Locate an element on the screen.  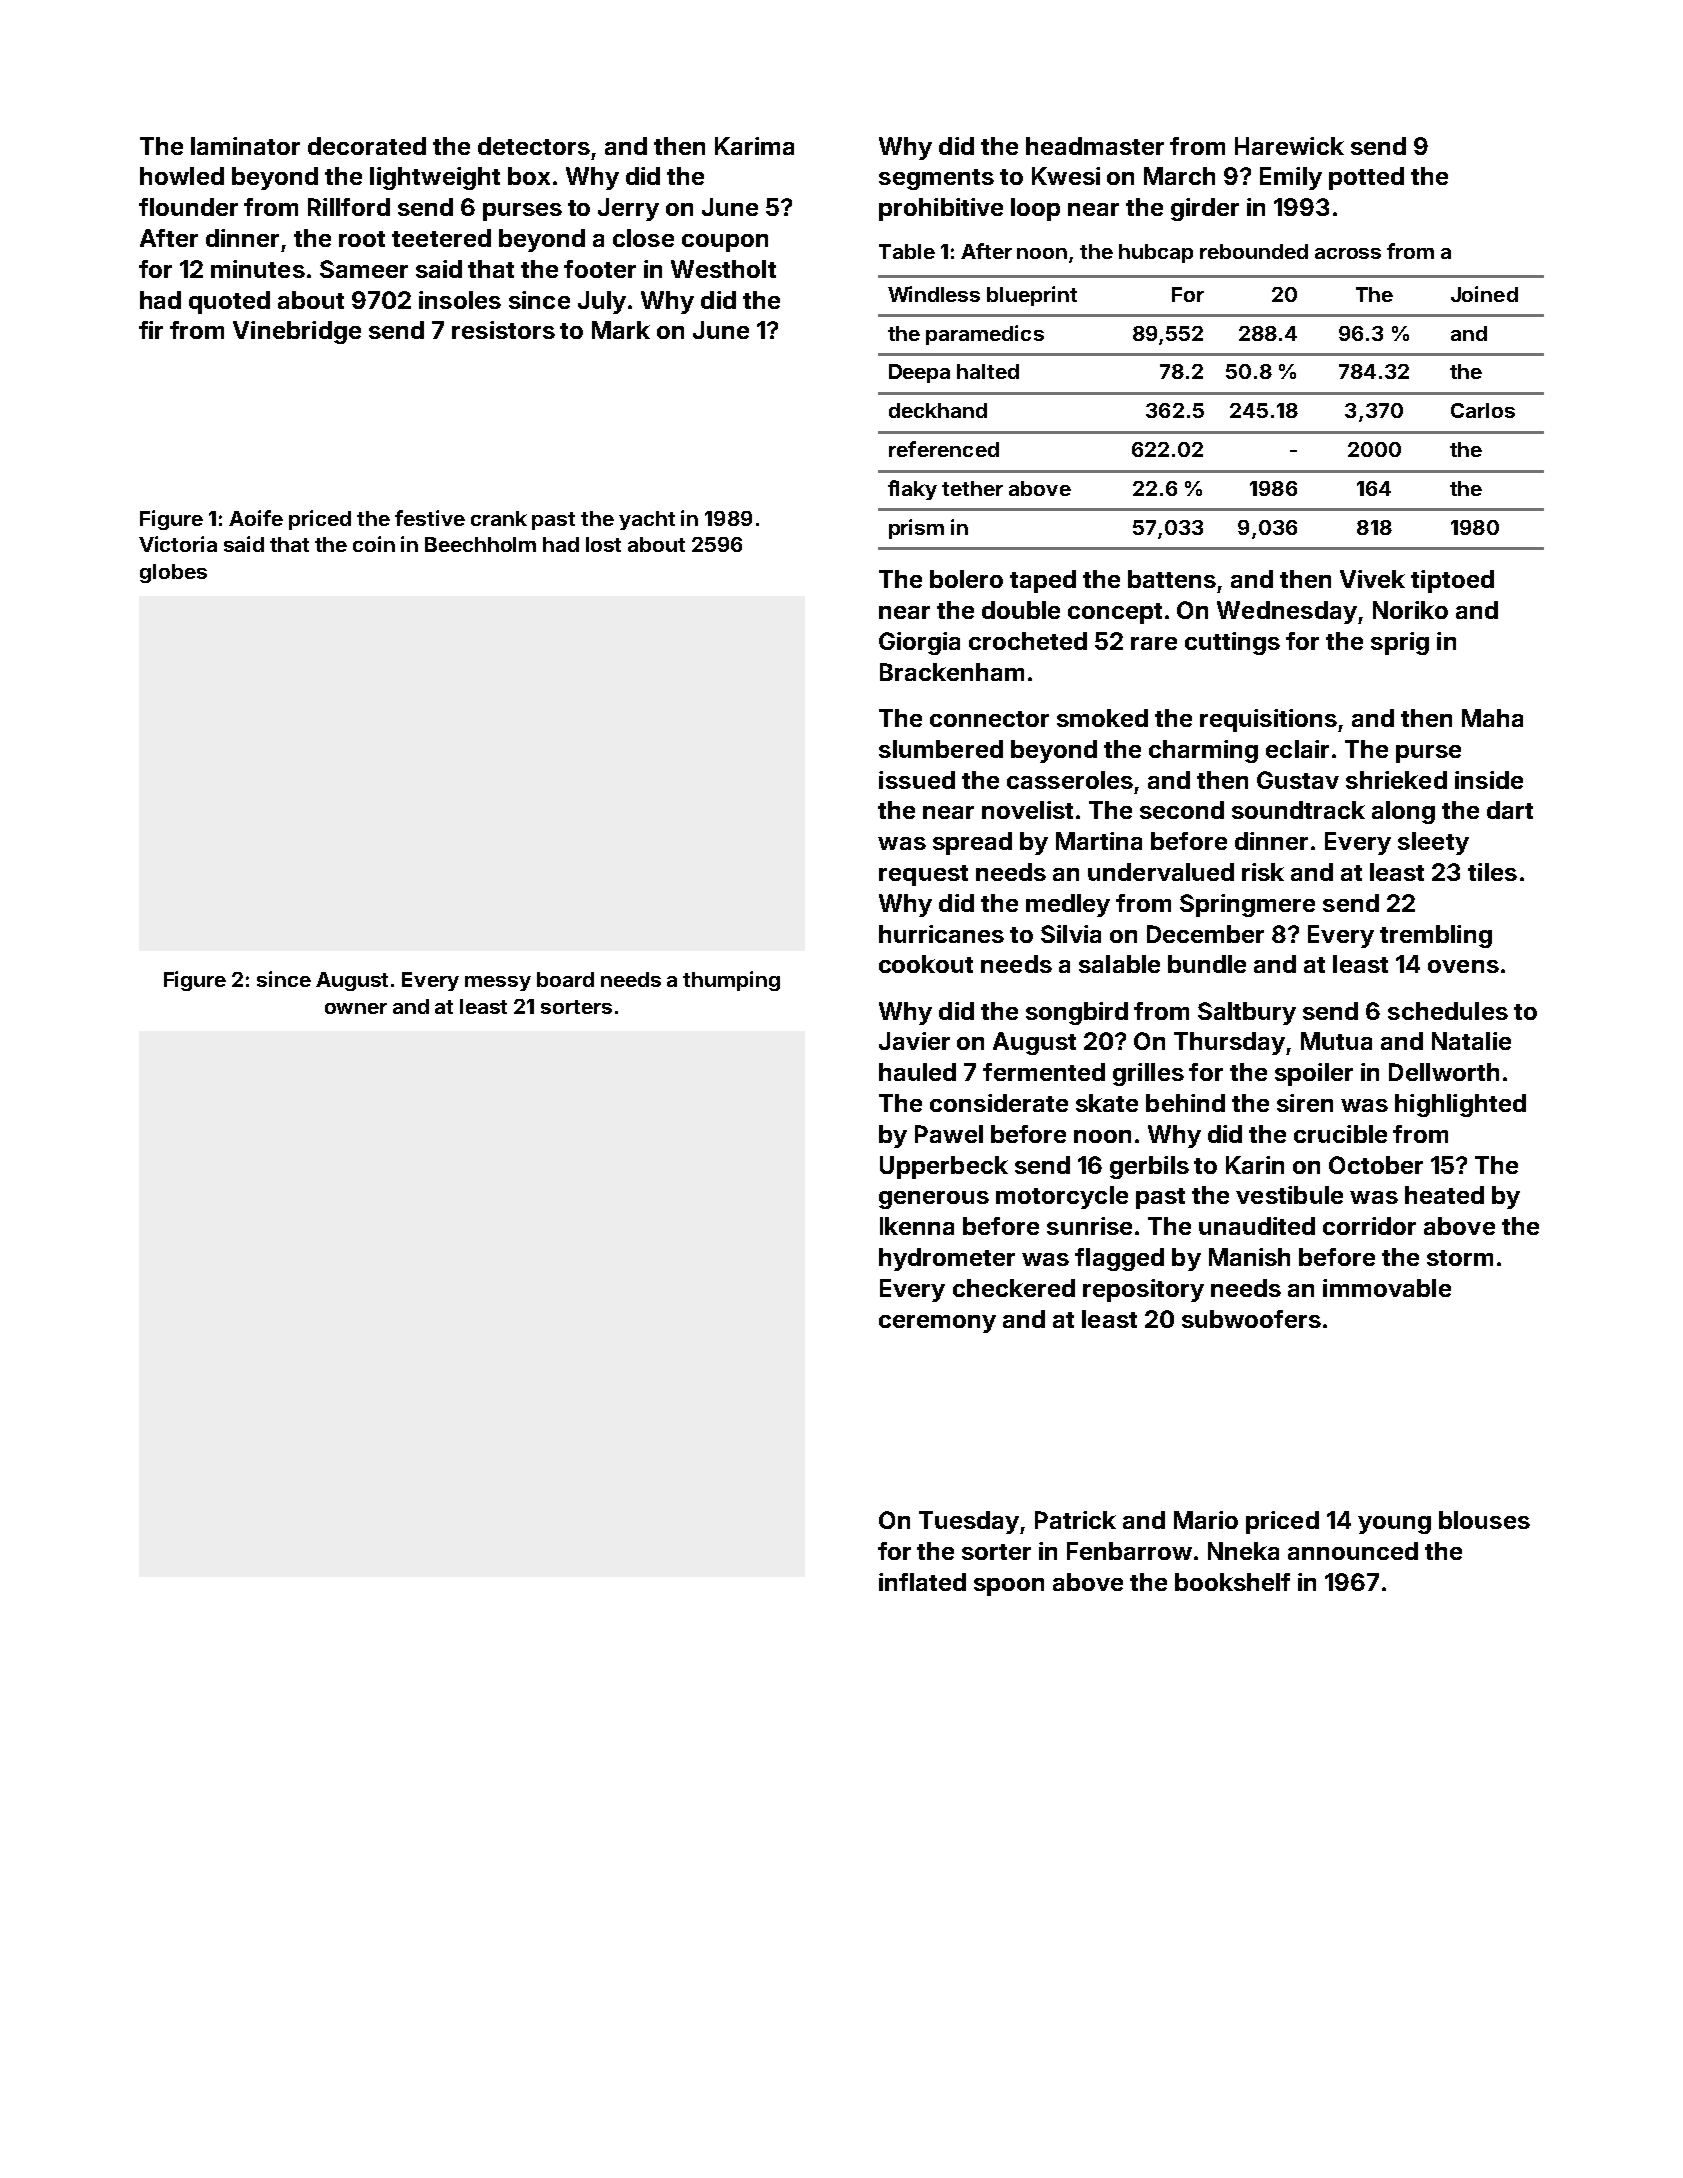
hauled is located at coordinates (917, 1072).
